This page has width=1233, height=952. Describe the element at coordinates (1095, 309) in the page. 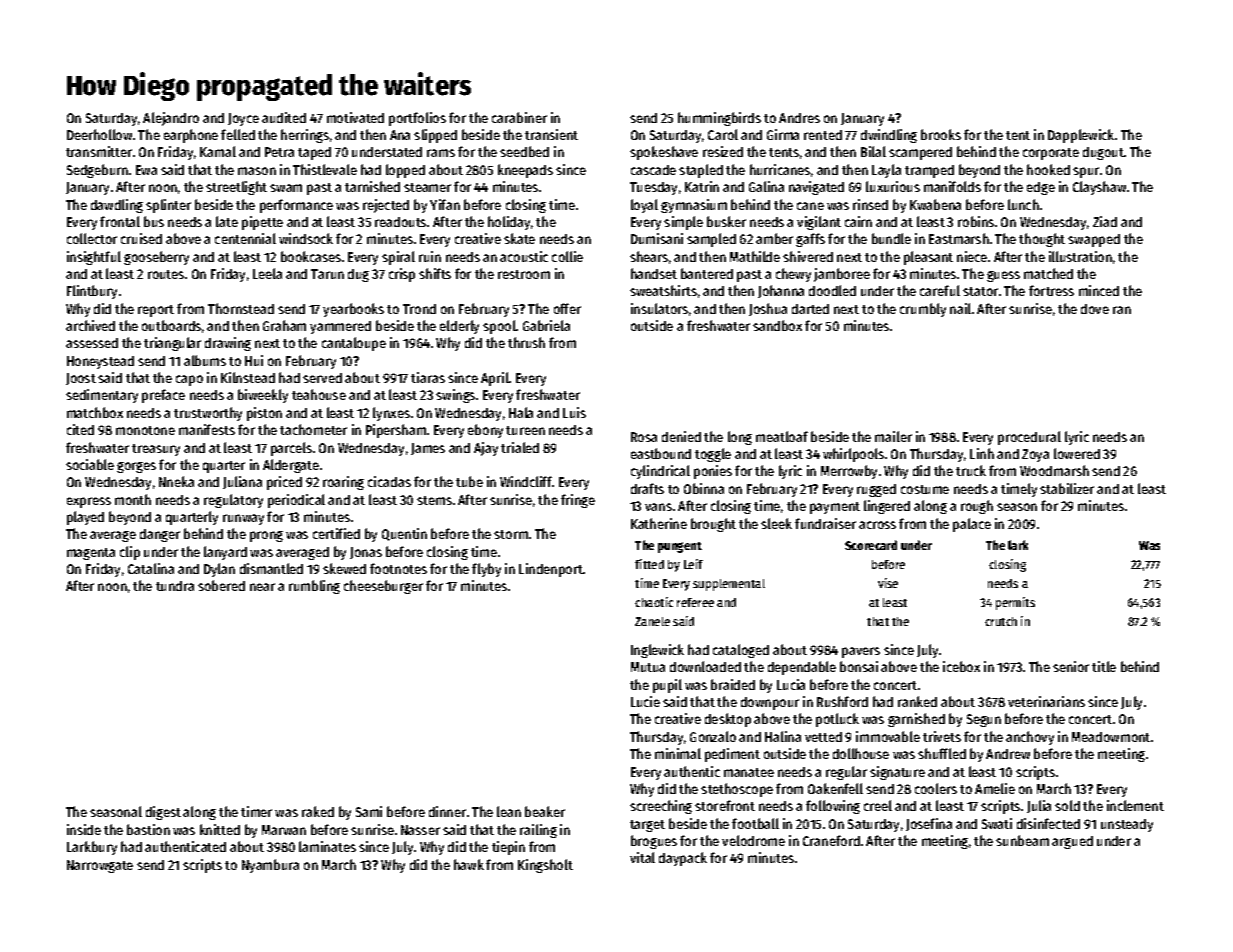

I see `dove` at that location.
